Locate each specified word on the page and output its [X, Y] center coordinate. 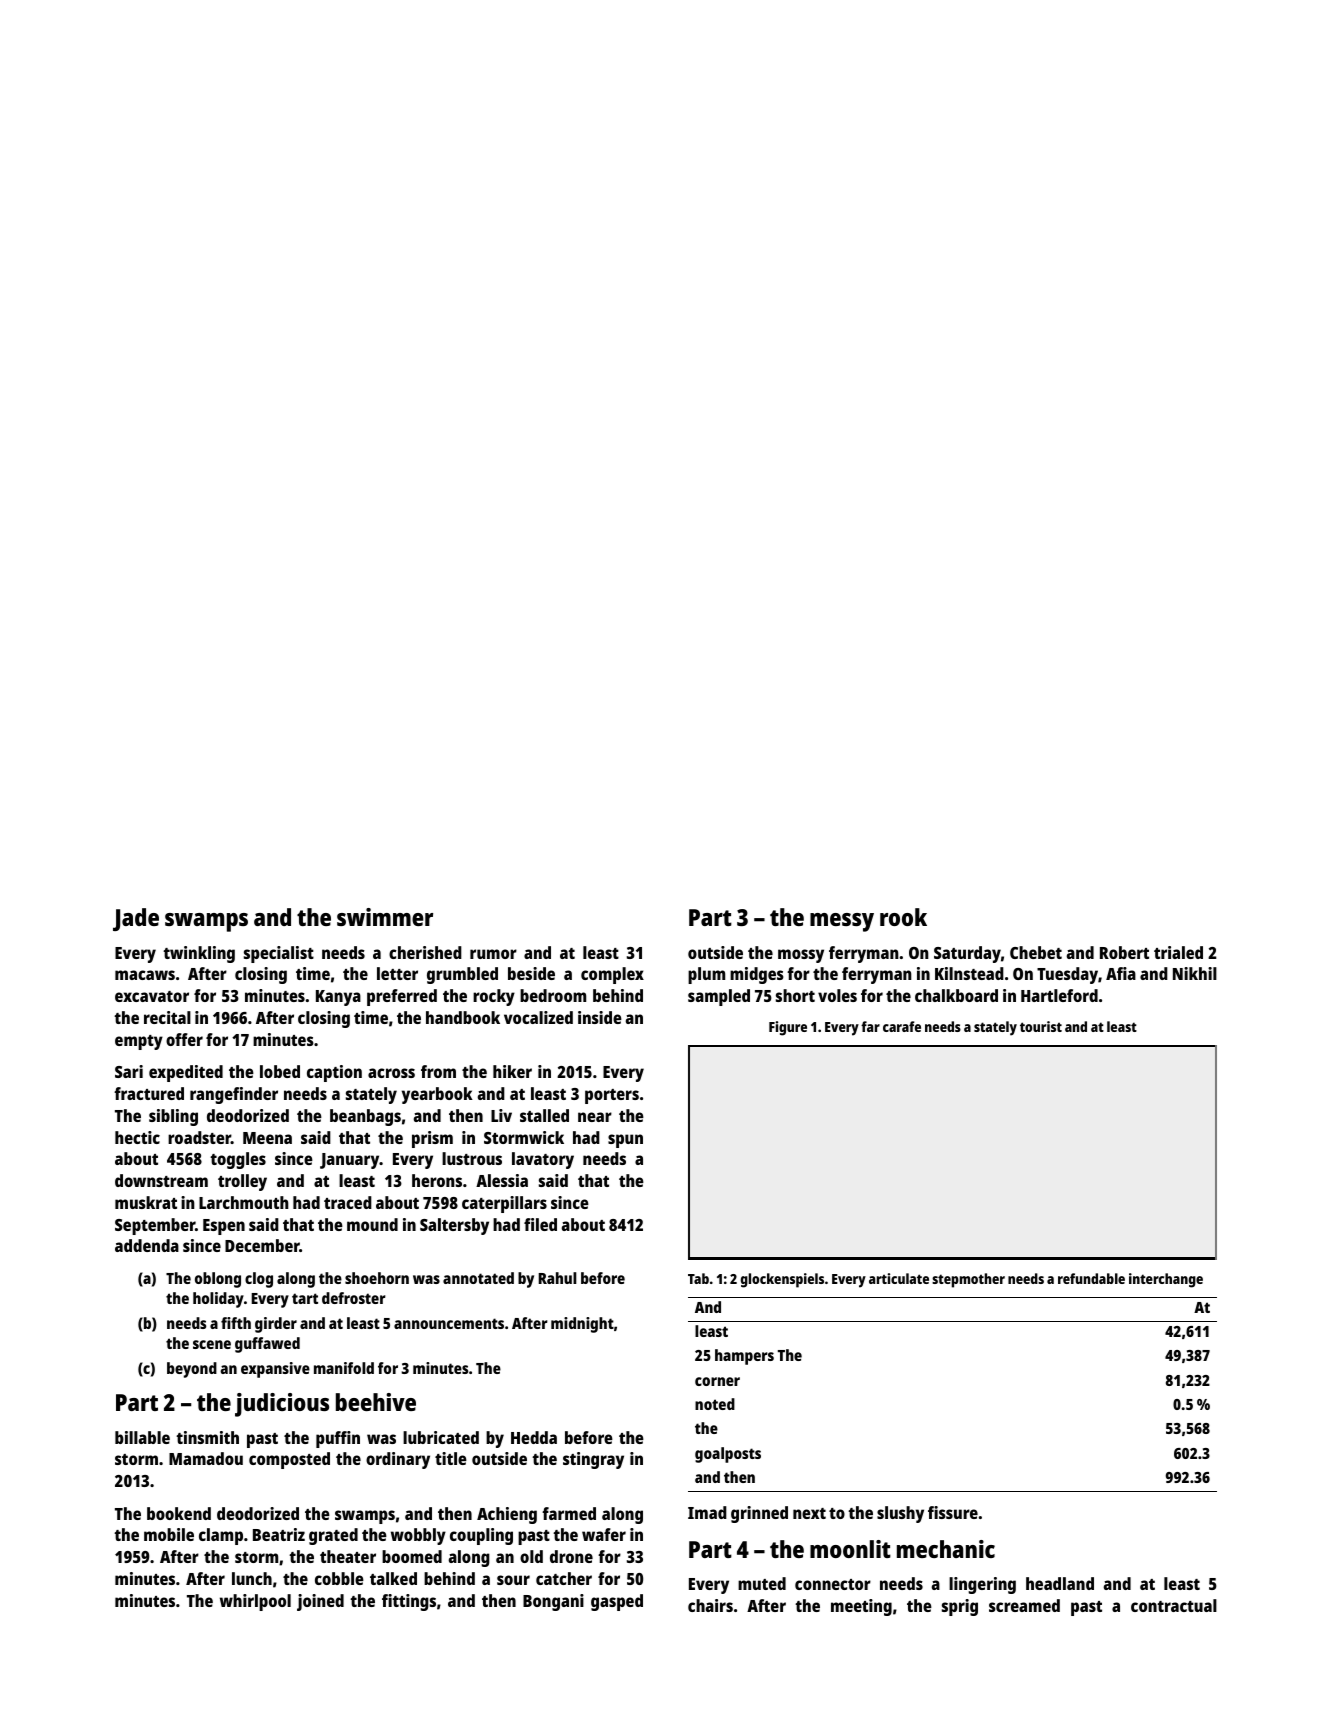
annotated [478, 1278]
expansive [275, 1370]
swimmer [385, 917]
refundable [1091, 1278]
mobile [169, 1534]
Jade [136, 919]
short [795, 995]
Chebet [1036, 952]
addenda [147, 1245]
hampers [744, 1357]
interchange [1166, 1280]
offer [184, 1039]
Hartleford [1059, 995]
